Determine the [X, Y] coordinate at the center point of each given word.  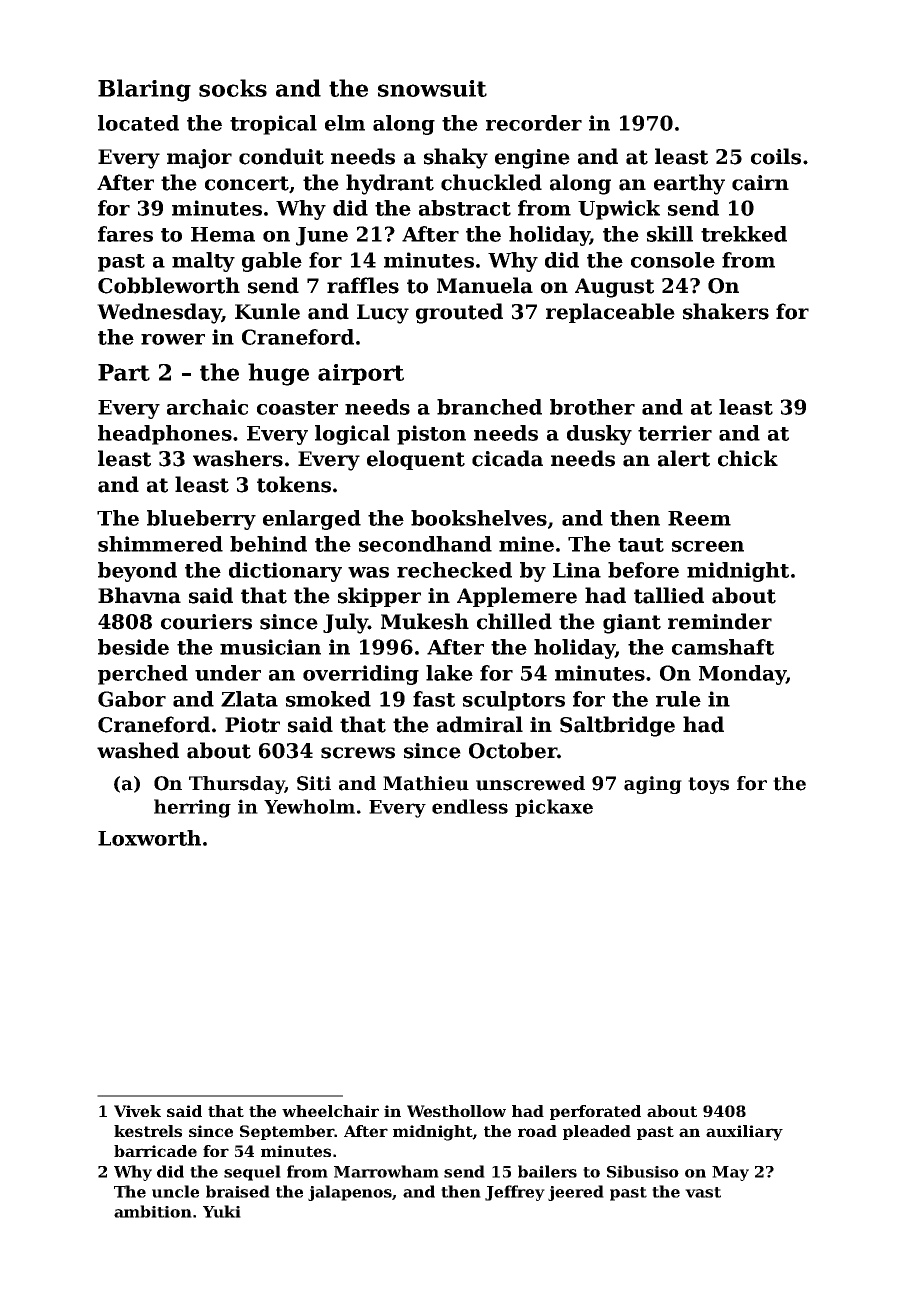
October [513, 750]
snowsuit [432, 88]
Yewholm [309, 806]
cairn [760, 183]
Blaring [144, 90]
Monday [742, 675]
